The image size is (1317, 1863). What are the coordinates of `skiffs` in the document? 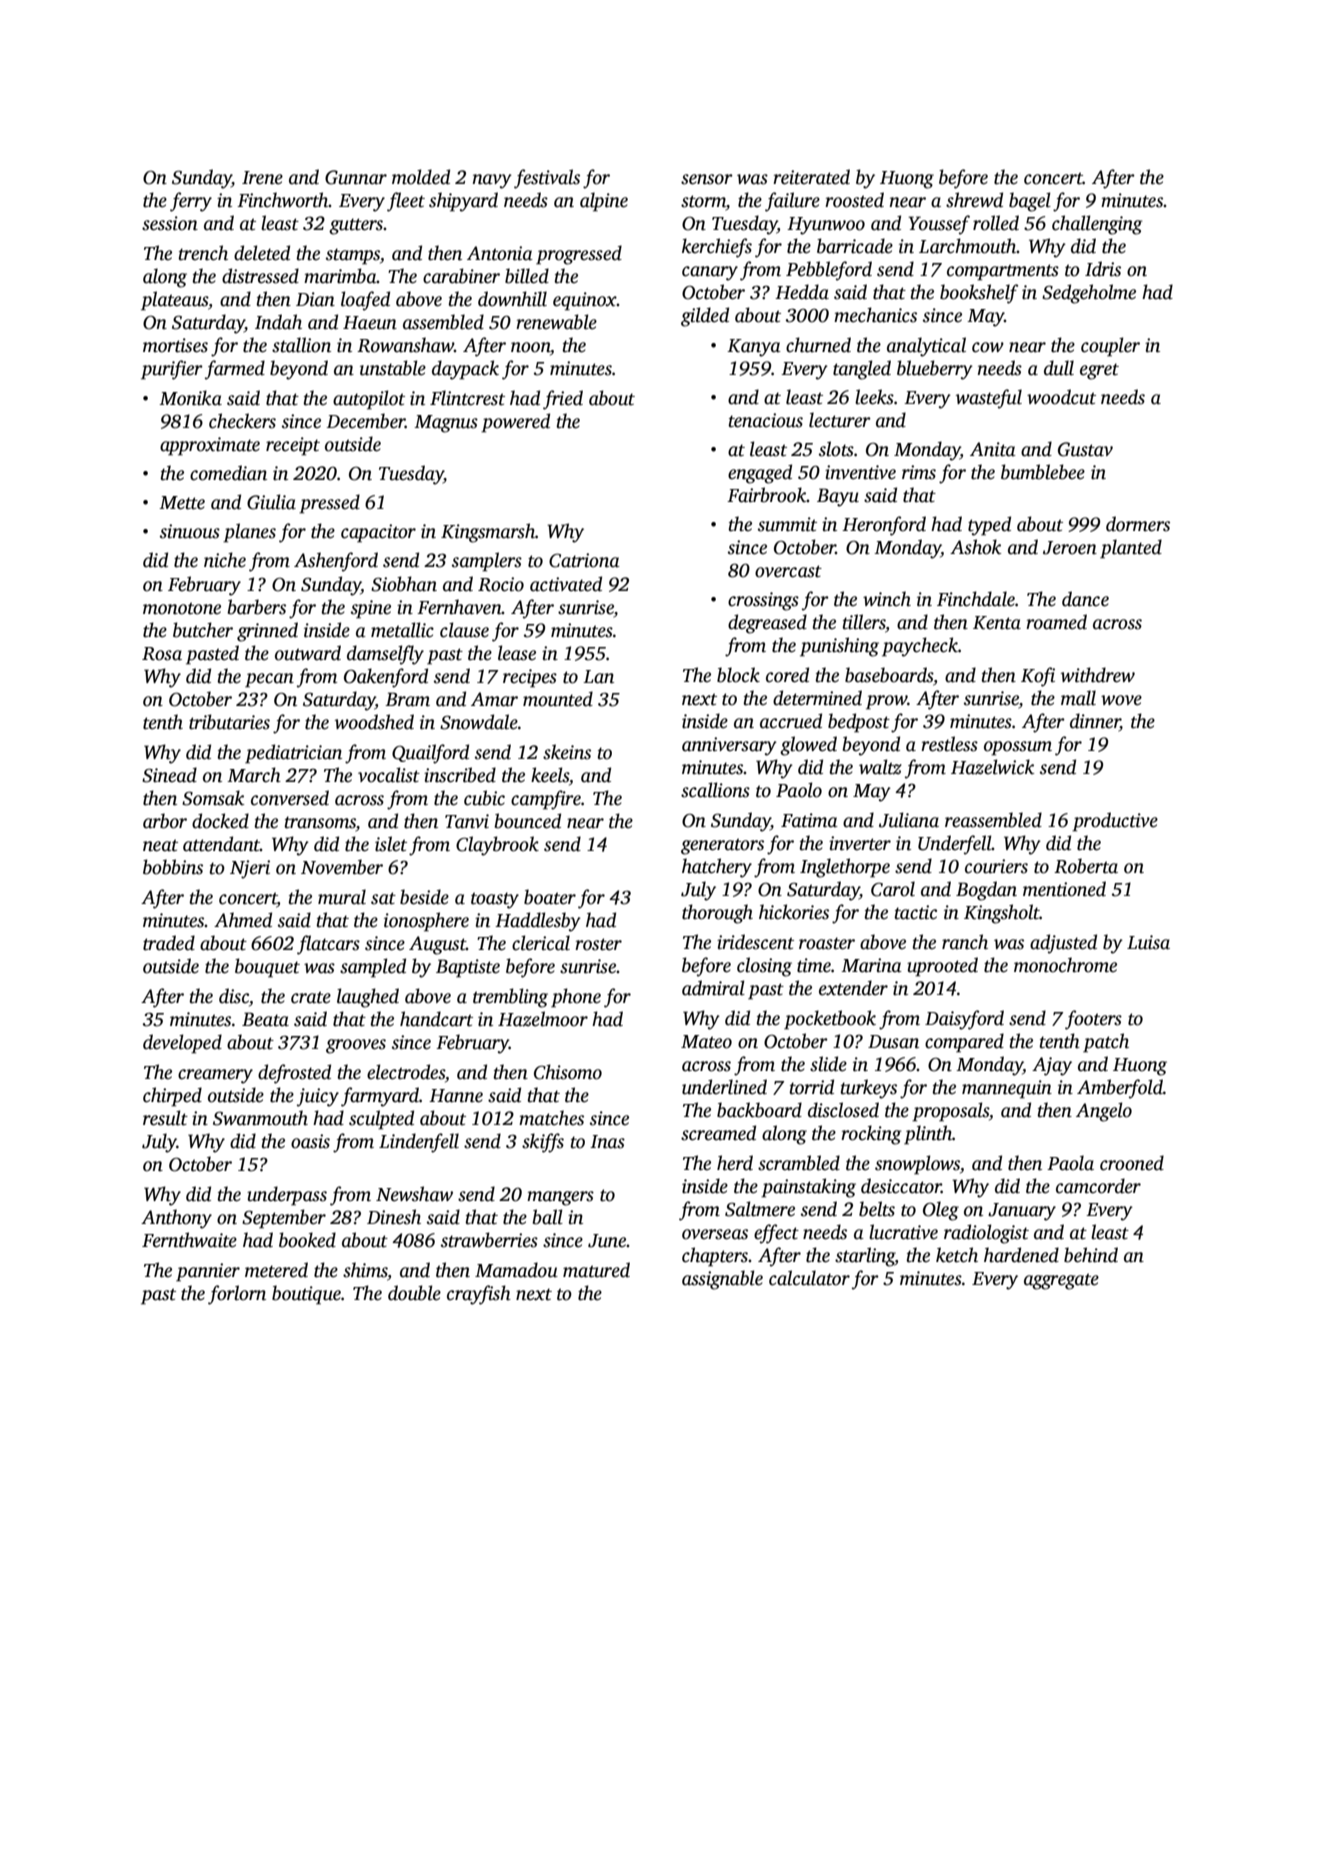 It's located at (543, 1143).
